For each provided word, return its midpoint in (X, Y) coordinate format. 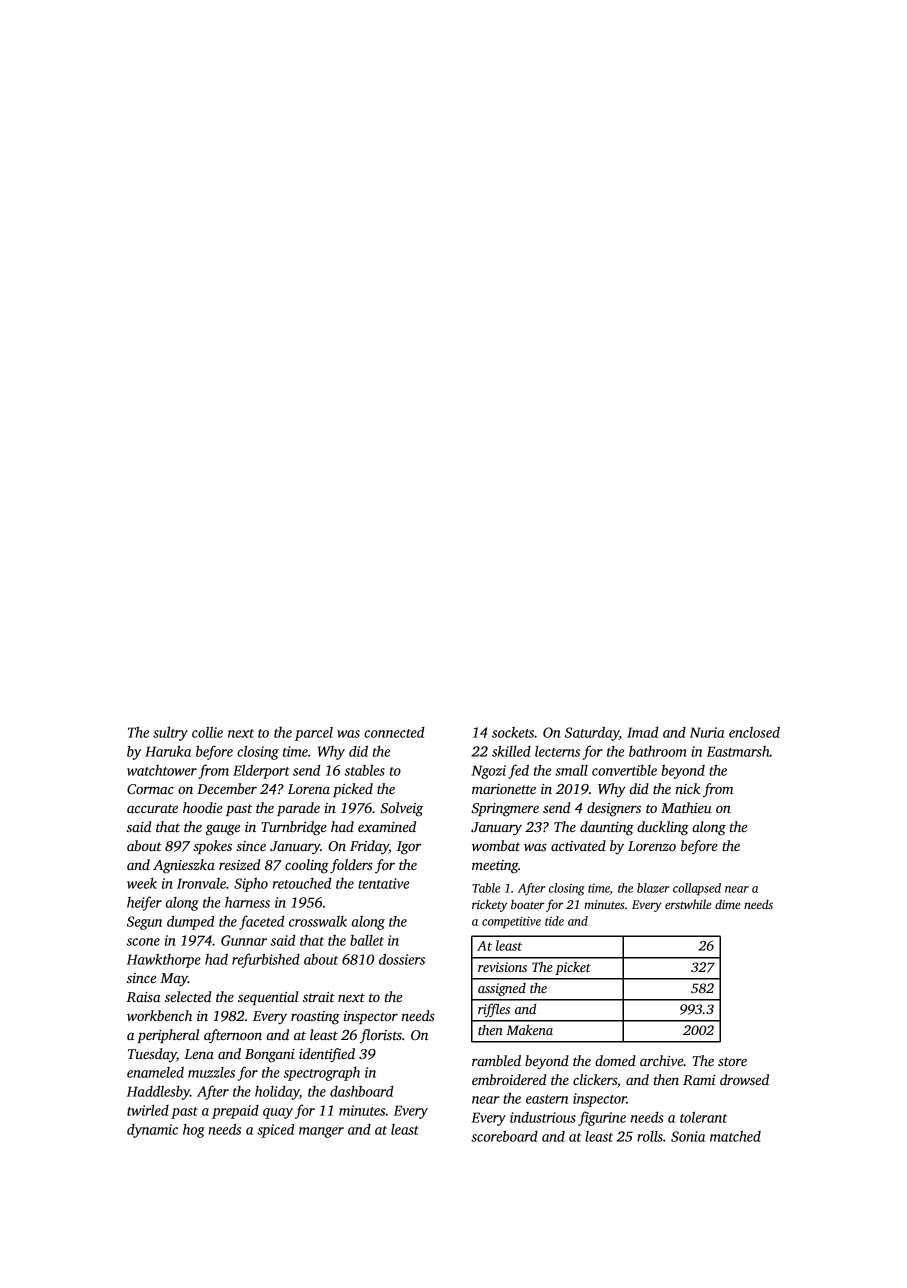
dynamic (152, 1131)
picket (573, 968)
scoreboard (504, 1136)
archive (661, 1060)
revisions (502, 967)
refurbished (266, 960)
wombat (496, 845)
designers (614, 809)
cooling (307, 866)
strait (319, 997)
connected (394, 732)
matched (735, 1136)
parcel (314, 734)
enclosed (754, 732)
